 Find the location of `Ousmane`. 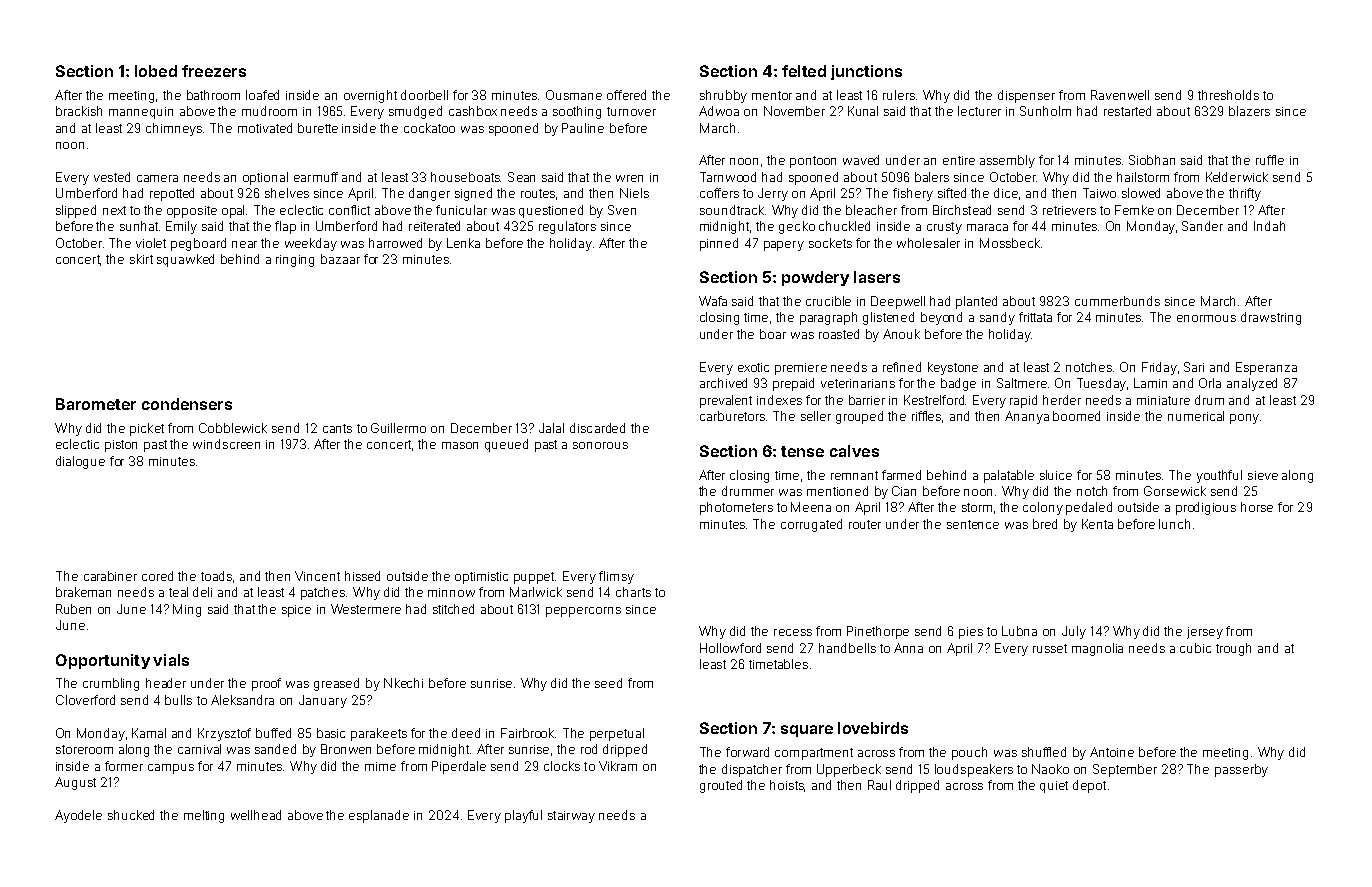

Ousmane is located at coordinates (574, 95).
